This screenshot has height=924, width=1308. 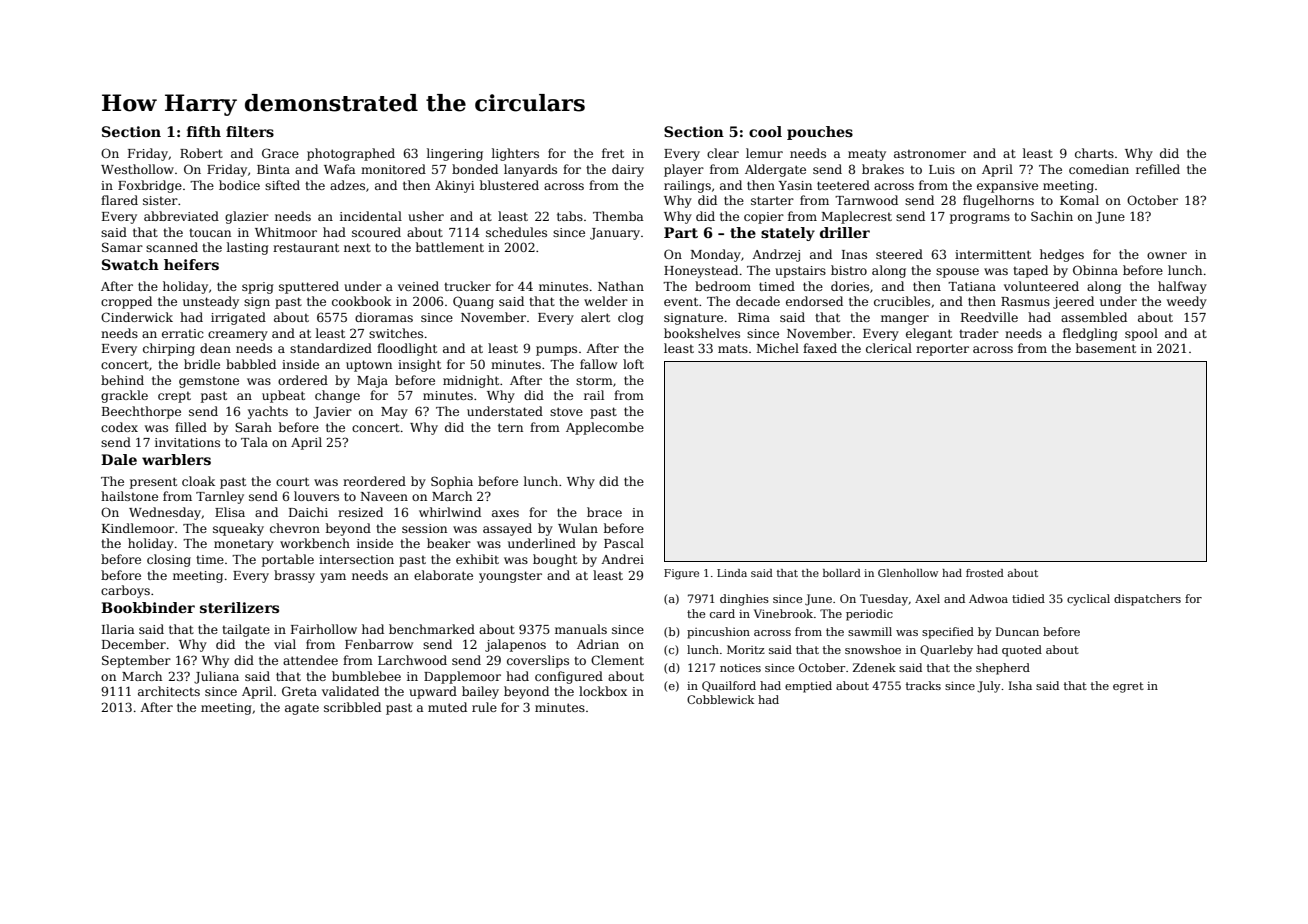 What do you see at coordinates (765, 131) in the screenshot?
I see `cool` at bounding box center [765, 131].
